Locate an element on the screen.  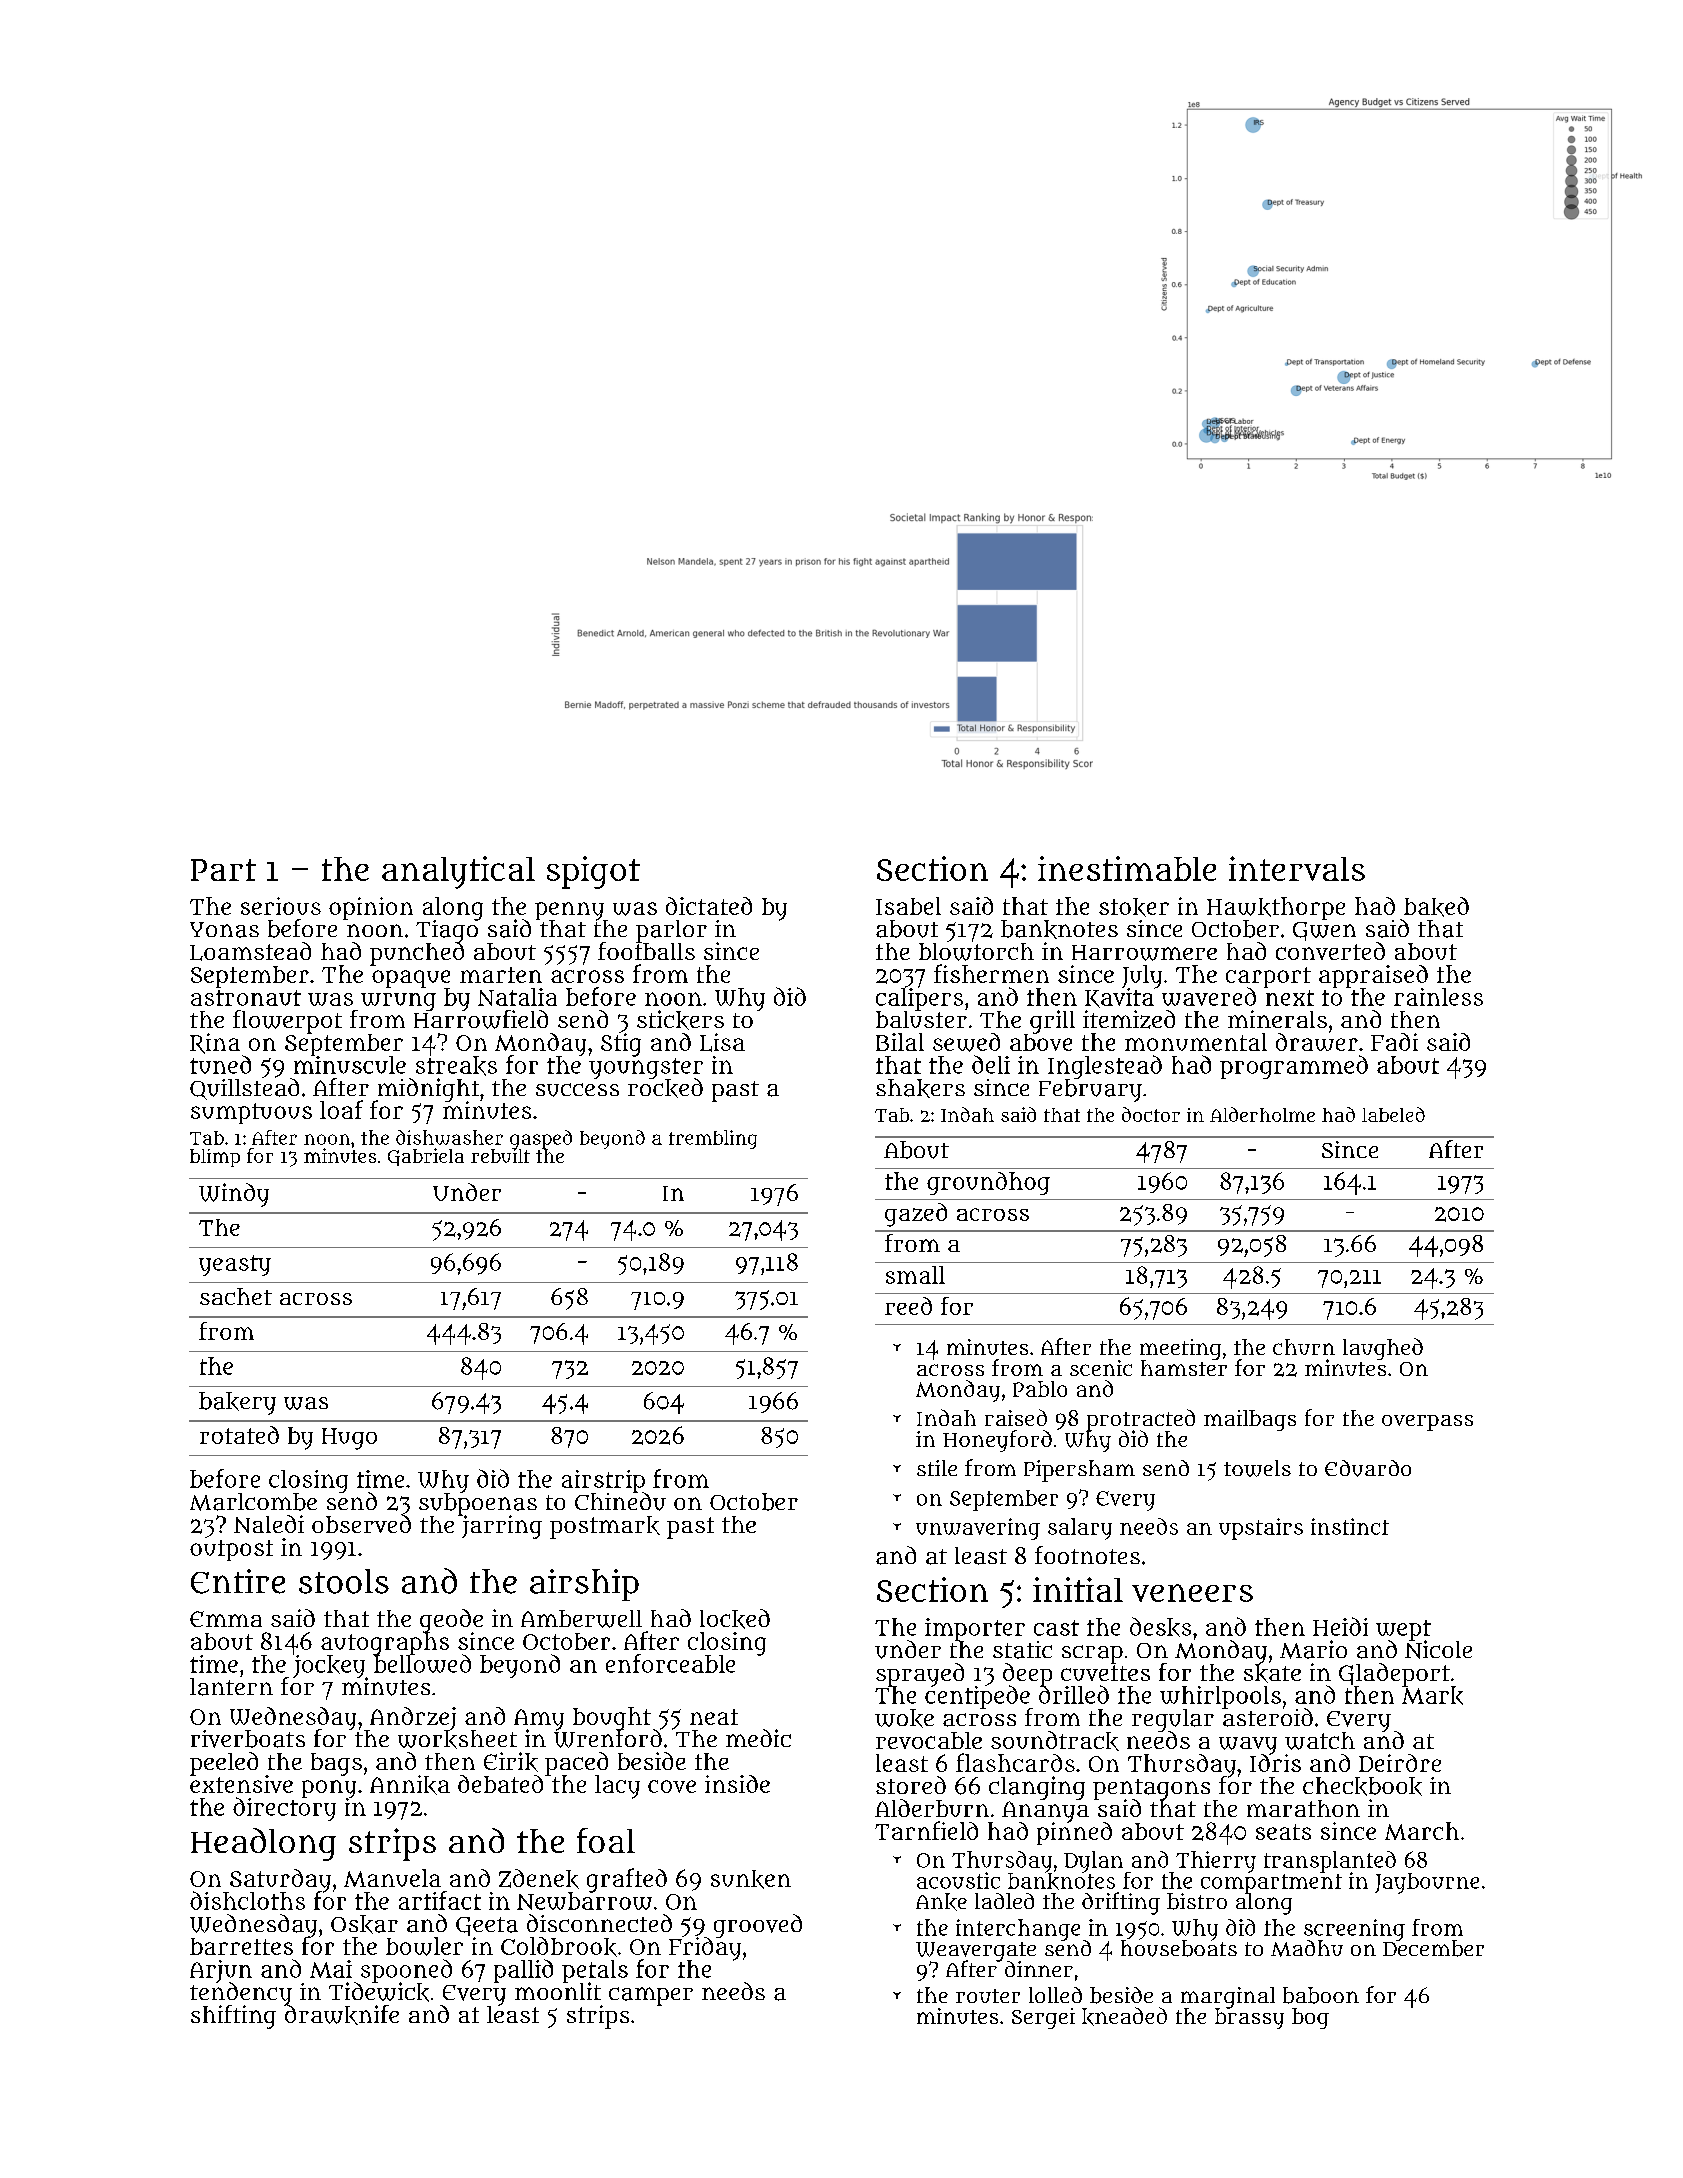
programmed is located at coordinates (1294, 1067).
